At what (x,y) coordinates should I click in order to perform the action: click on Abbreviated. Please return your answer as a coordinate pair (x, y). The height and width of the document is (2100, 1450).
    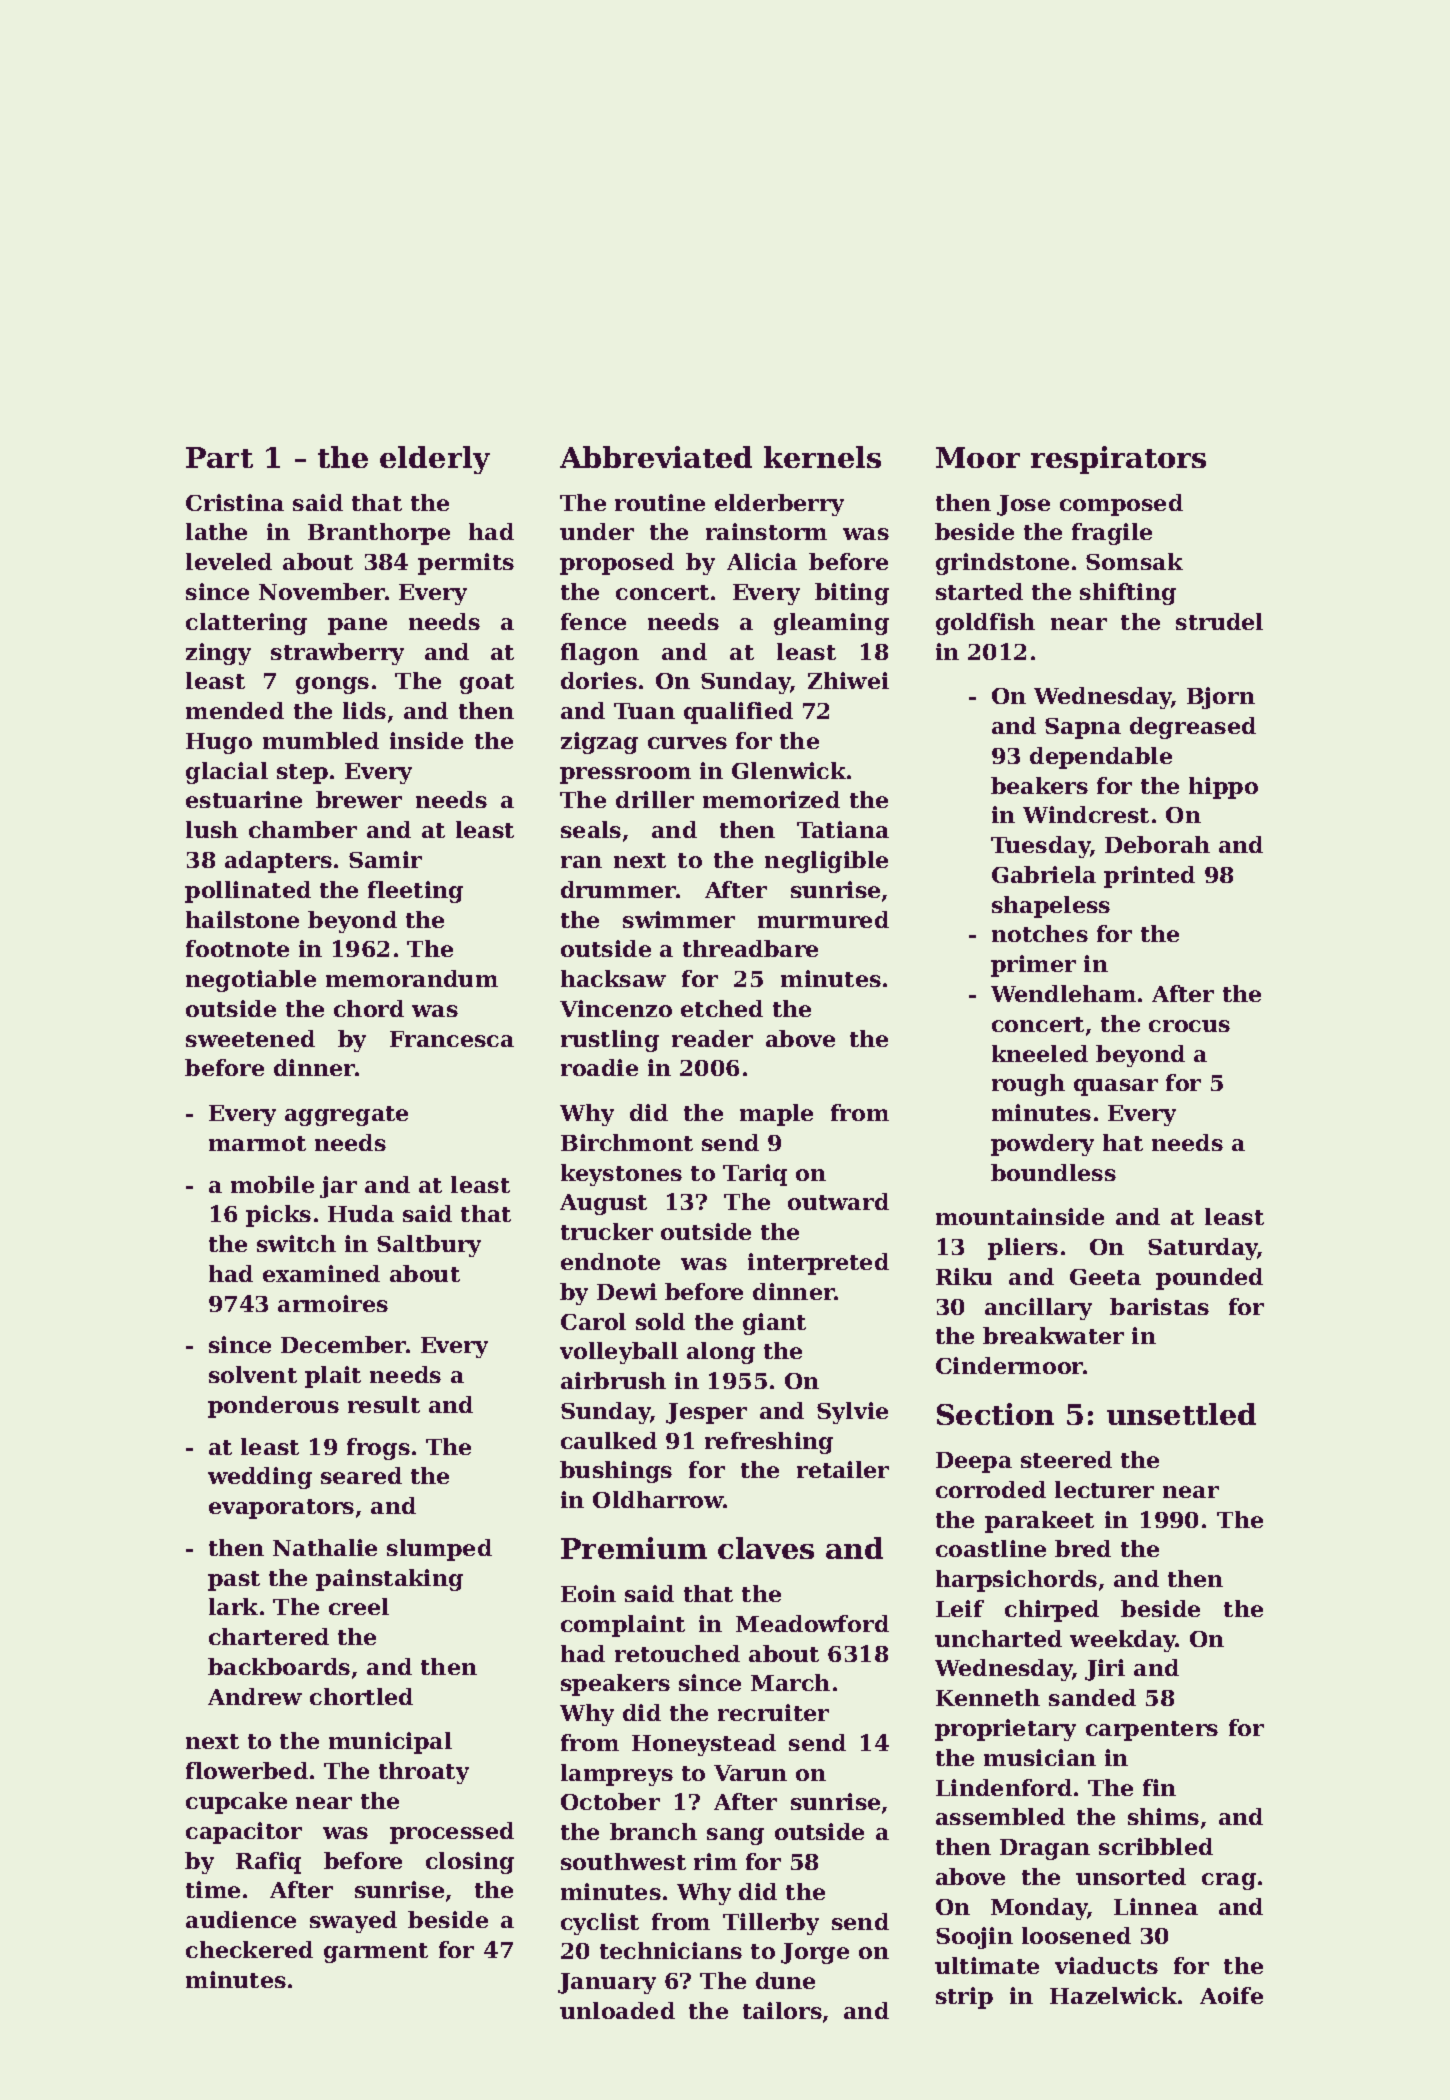
    Looking at the image, I should click on (656, 457).
